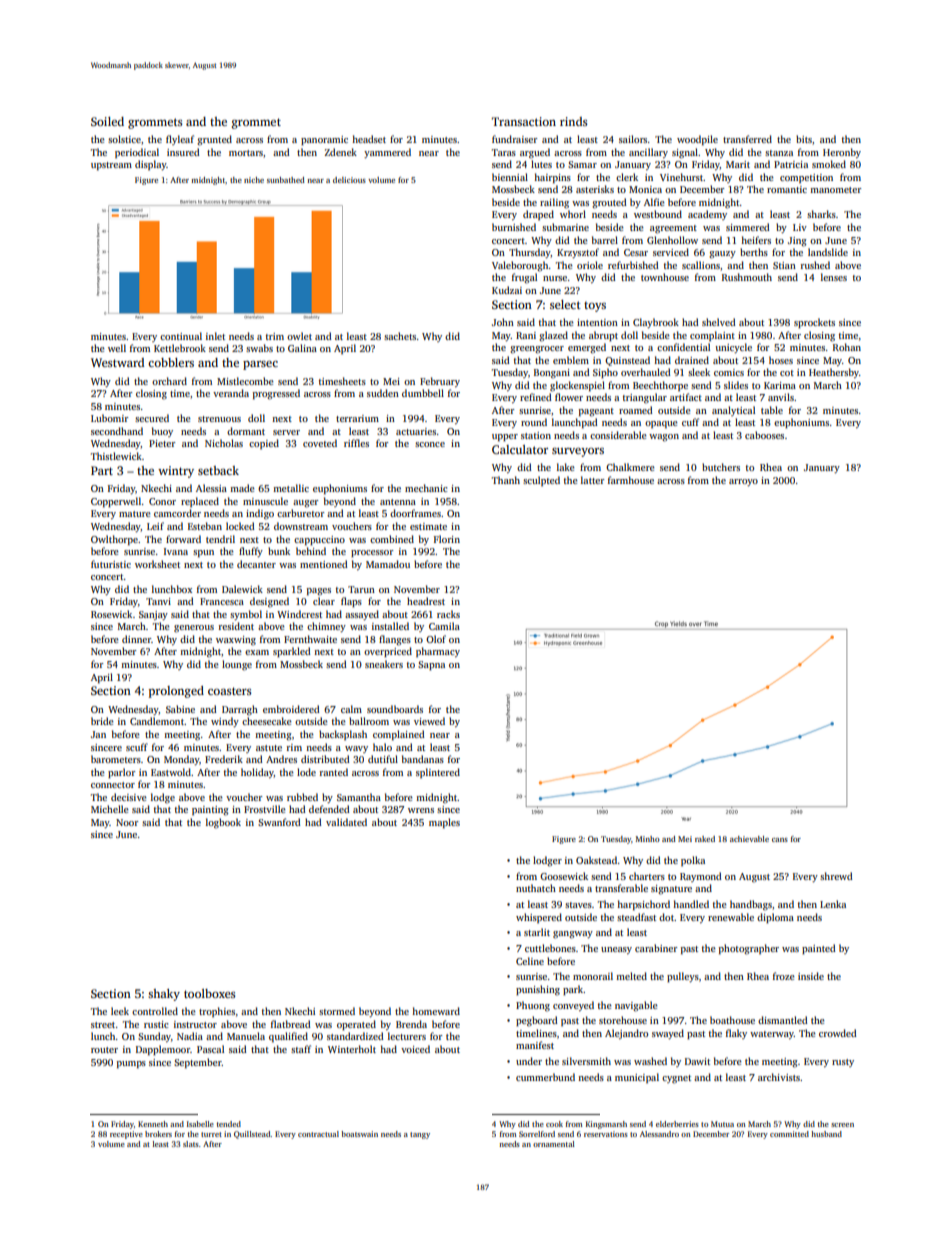 The height and width of the document is (1233, 952). What do you see at coordinates (520, 266) in the document?
I see `Valeborough` at bounding box center [520, 266].
